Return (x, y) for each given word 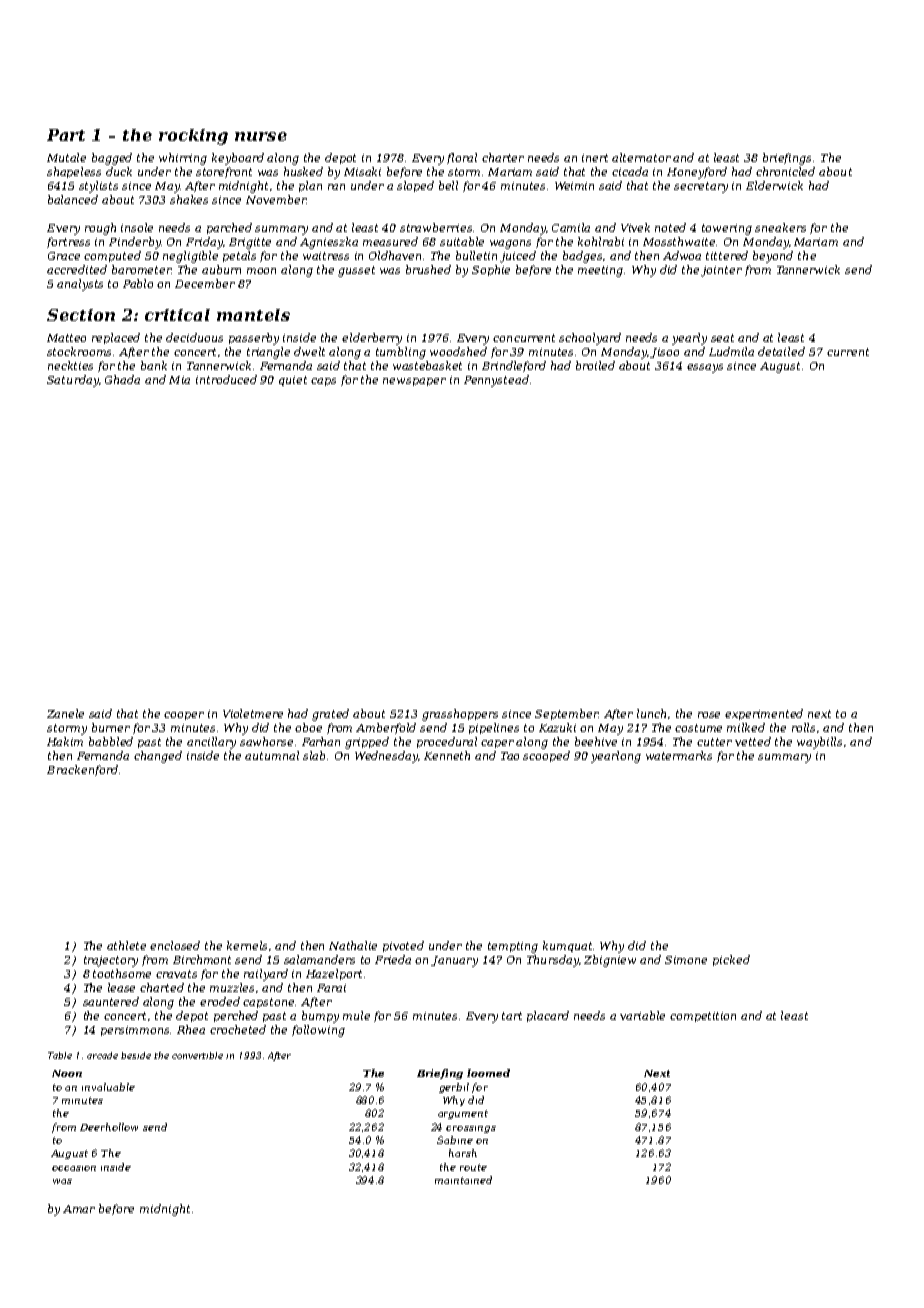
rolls (803, 727)
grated (330, 715)
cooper (184, 716)
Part (66, 135)
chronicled (785, 171)
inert (595, 158)
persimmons (136, 1031)
